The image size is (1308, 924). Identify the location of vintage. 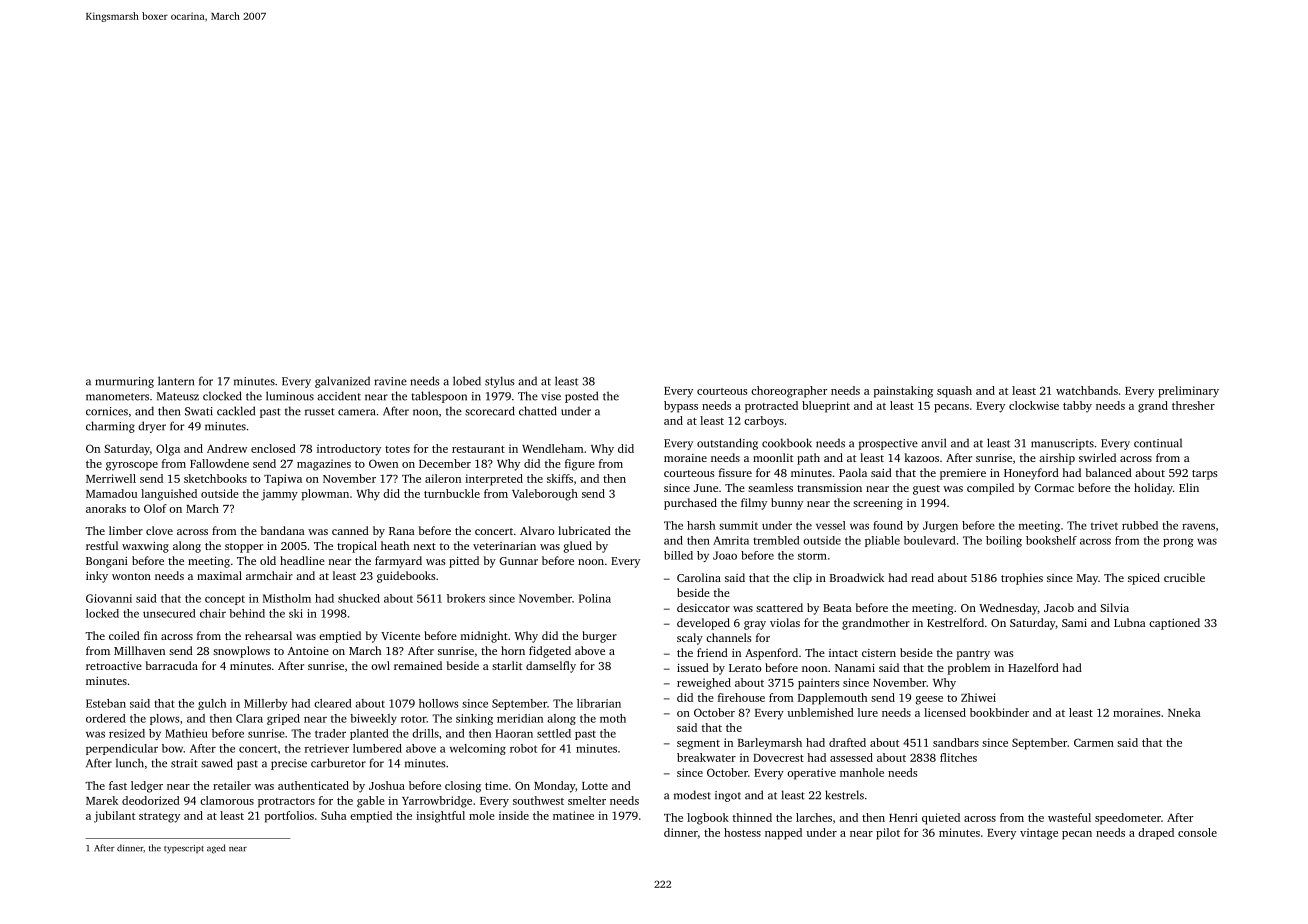
(1039, 834).
